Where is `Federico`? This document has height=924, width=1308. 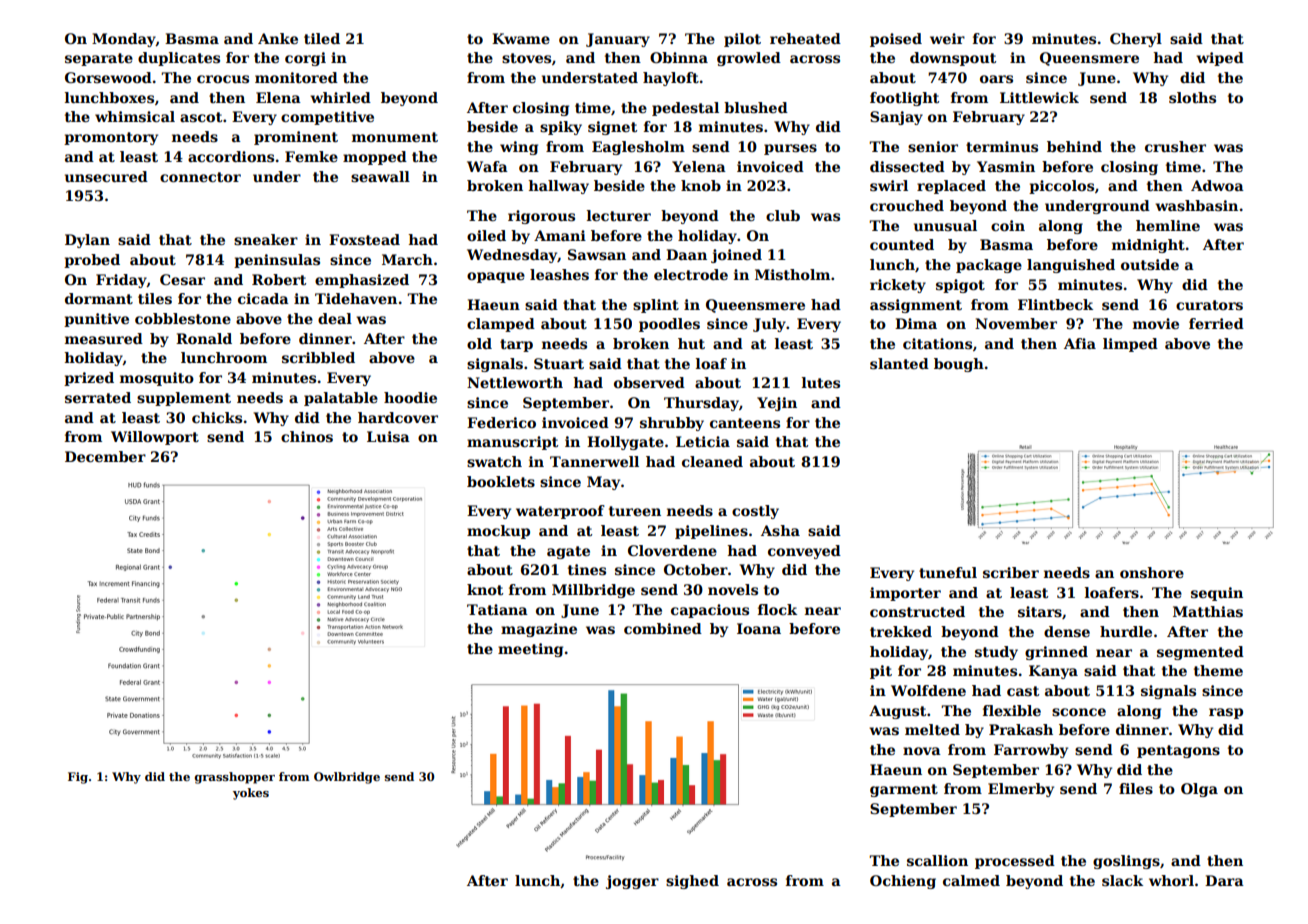
Federico is located at coordinates (501, 422).
